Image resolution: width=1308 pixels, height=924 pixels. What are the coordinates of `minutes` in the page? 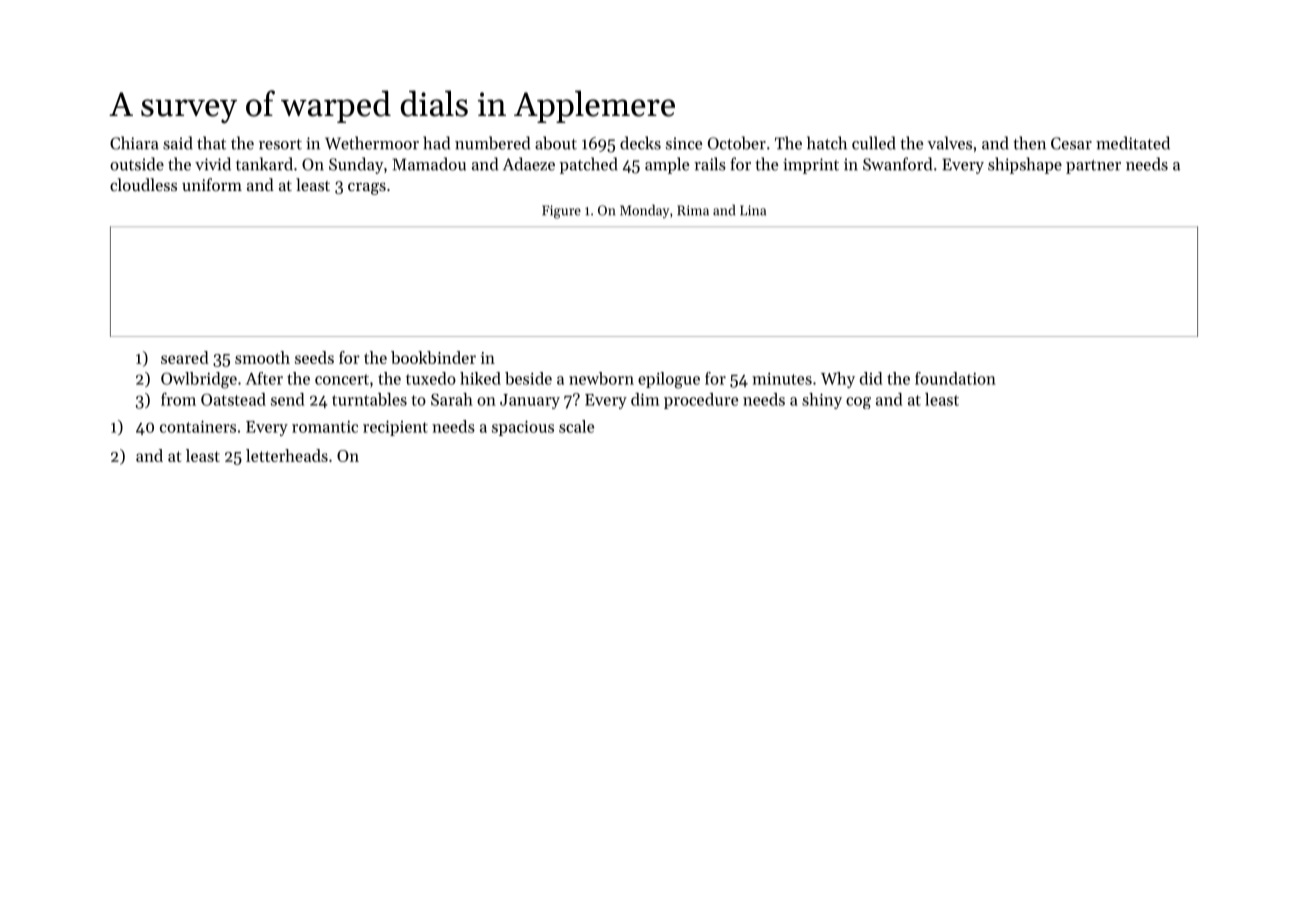 It's located at (782, 379).
